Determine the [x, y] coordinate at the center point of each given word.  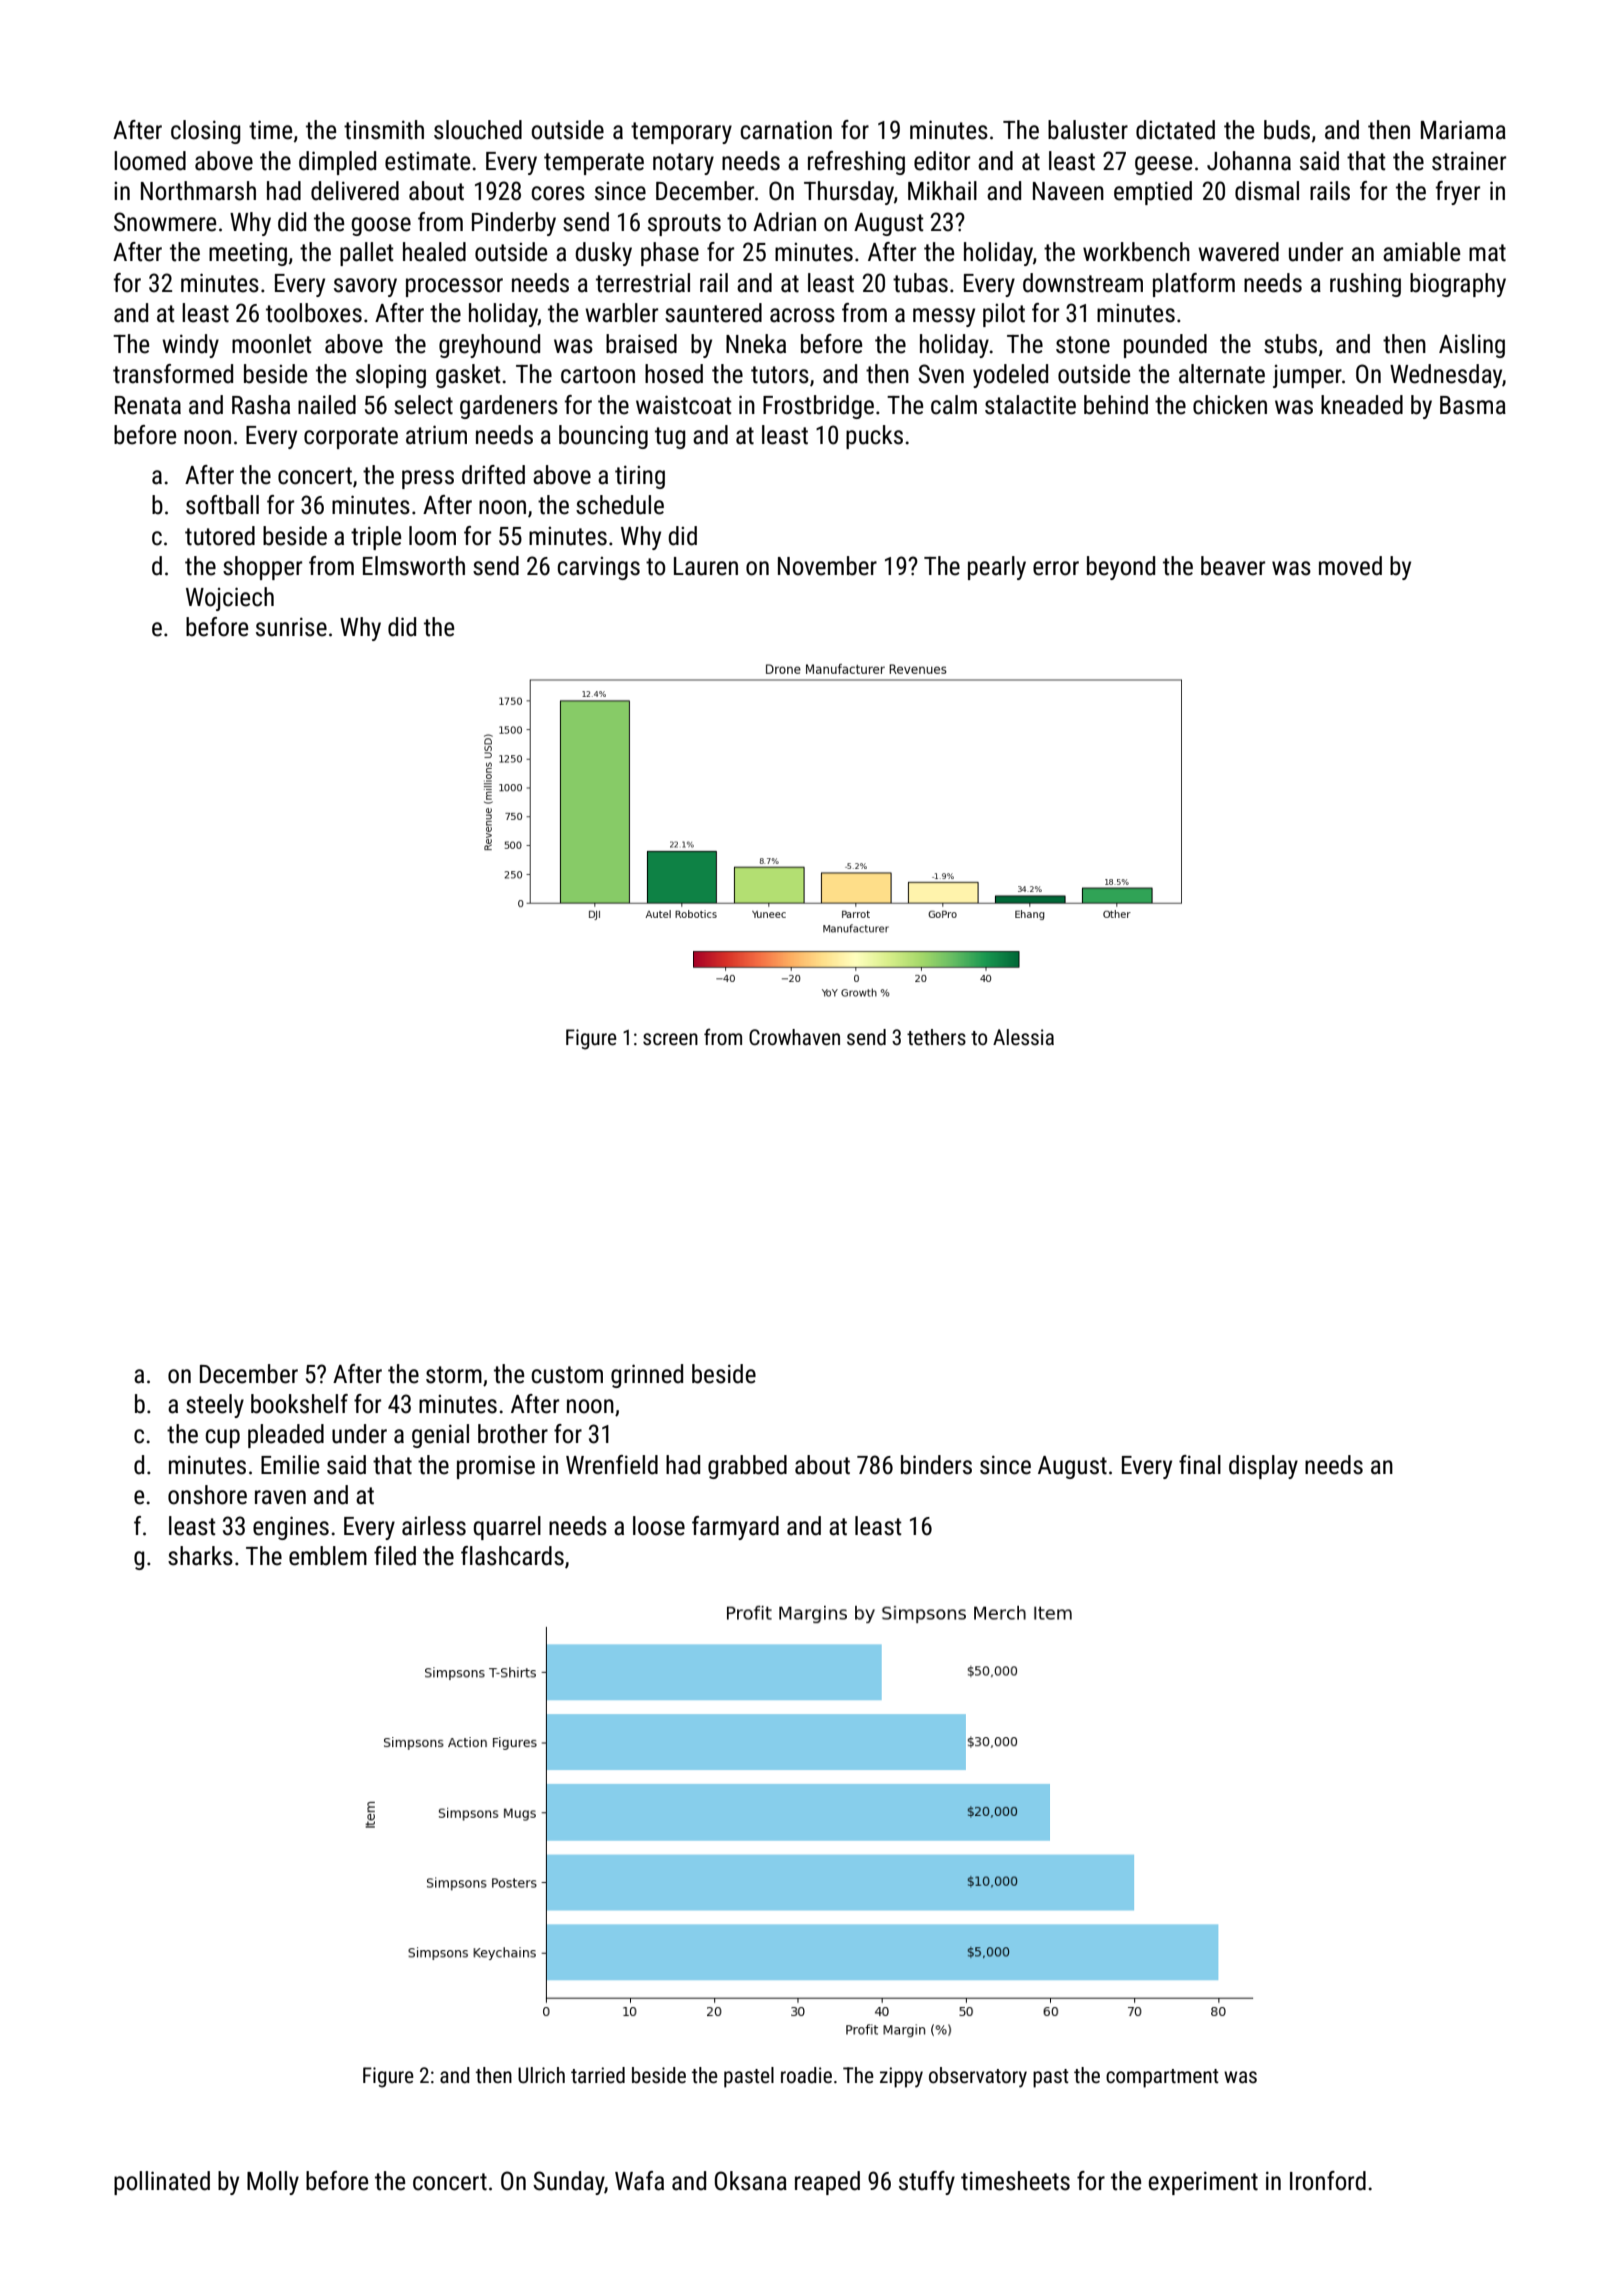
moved [1350, 566]
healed [434, 252]
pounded [1165, 346]
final [1200, 1465]
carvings [599, 568]
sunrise [291, 627]
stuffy [927, 2183]
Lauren [706, 566]
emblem [328, 1556]
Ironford [1328, 2181]
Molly [273, 2183]
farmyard [735, 1528]
